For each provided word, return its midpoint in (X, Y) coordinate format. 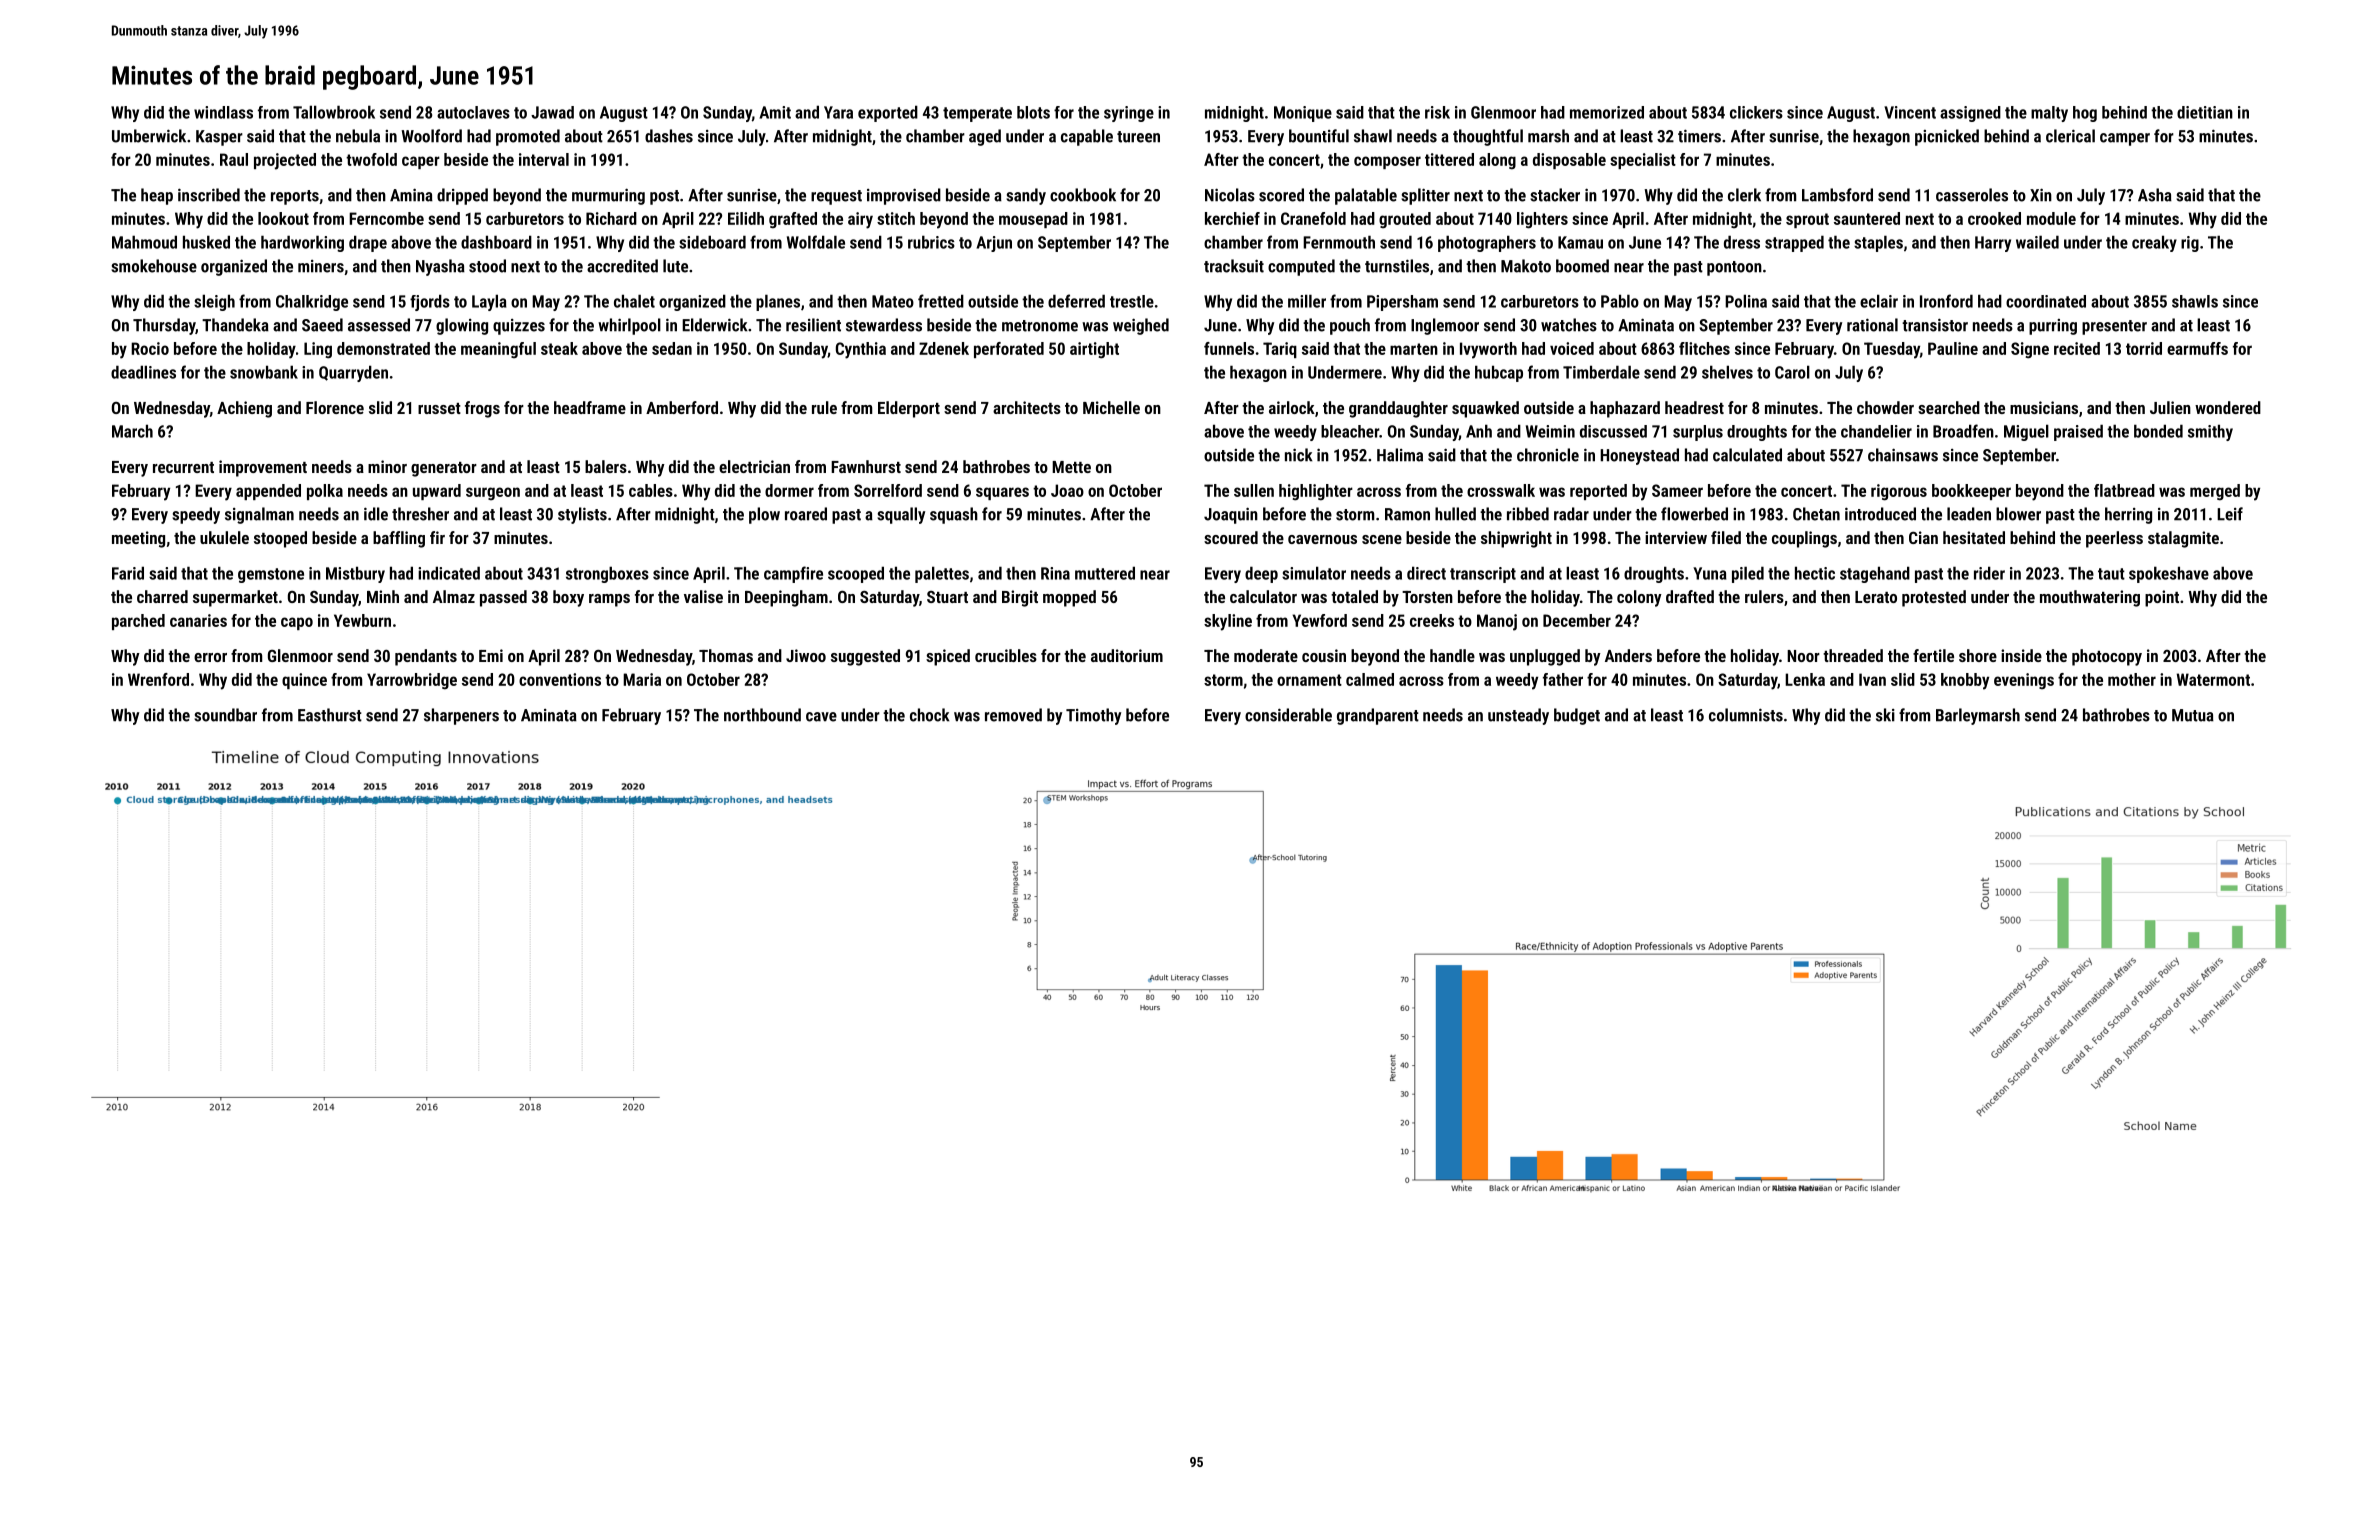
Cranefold (1313, 218)
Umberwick (149, 136)
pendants (426, 657)
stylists (582, 515)
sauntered (1867, 218)
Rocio (150, 348)
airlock (1292, 407)
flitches (1704, 348)
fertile (1933, 655)
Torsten (1427, 597)
